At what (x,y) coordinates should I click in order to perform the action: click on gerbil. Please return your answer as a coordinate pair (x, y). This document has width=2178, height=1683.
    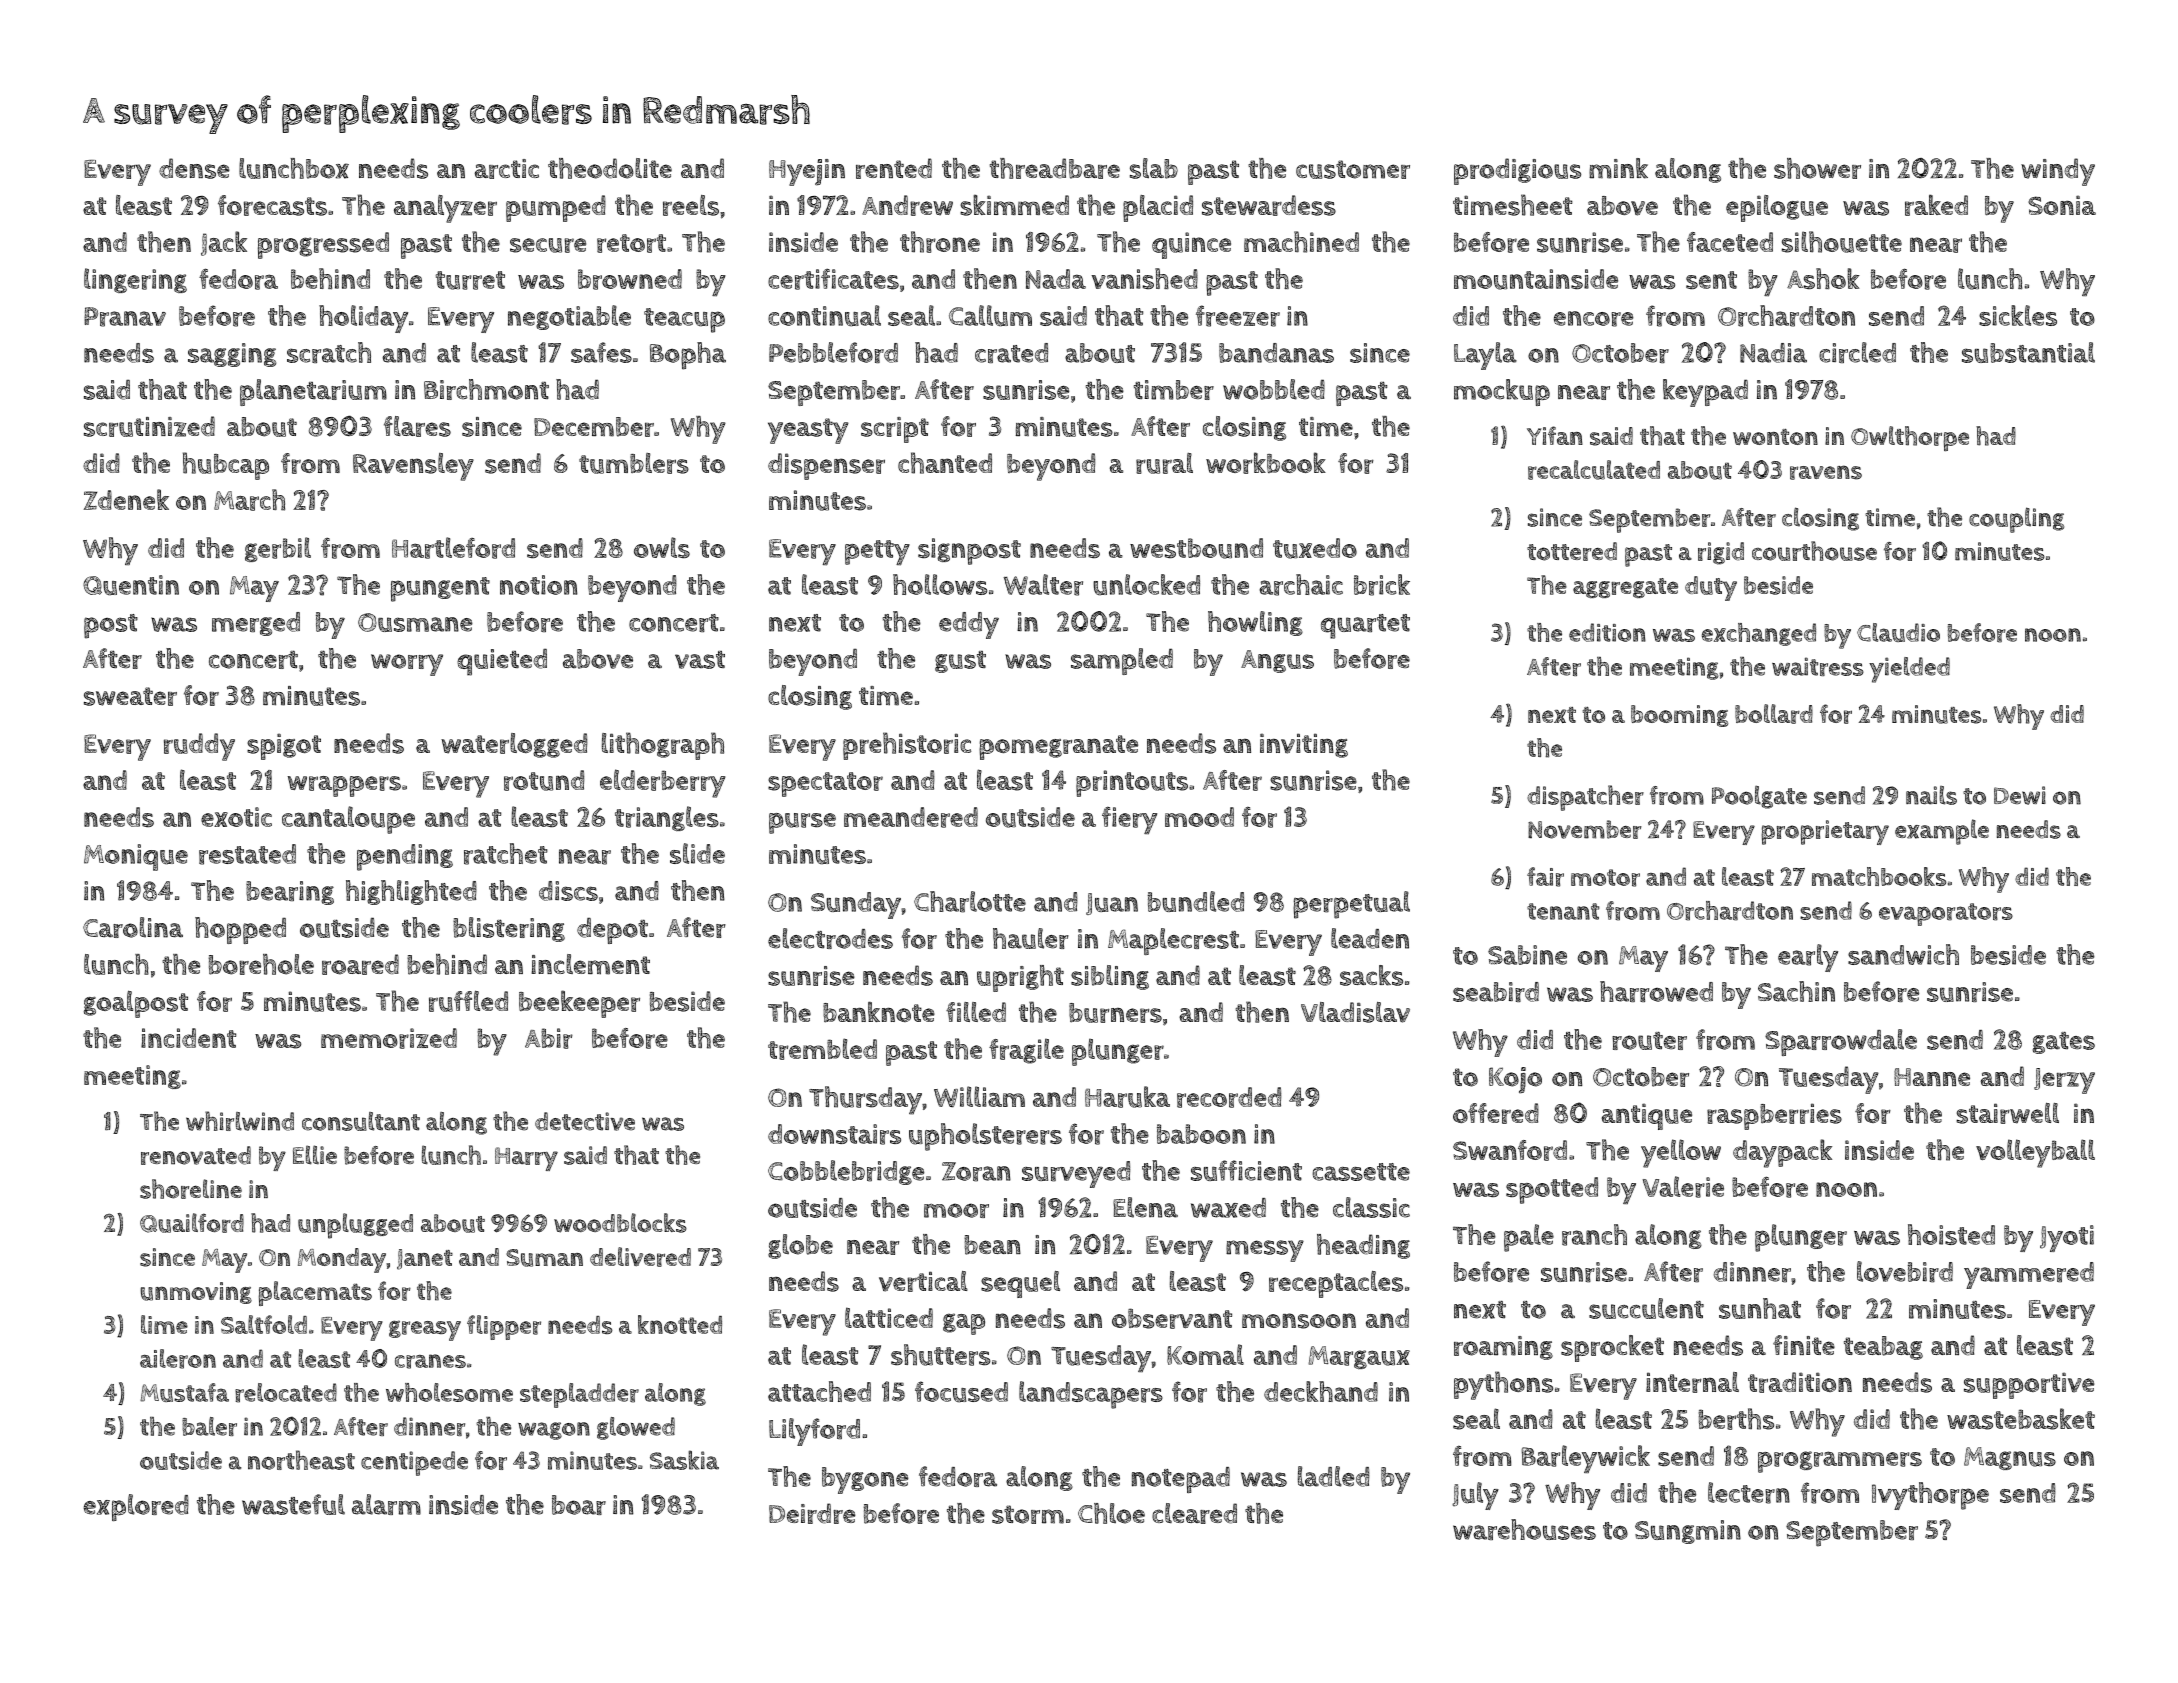
    Looking at the image, I should click on (278, 549).
